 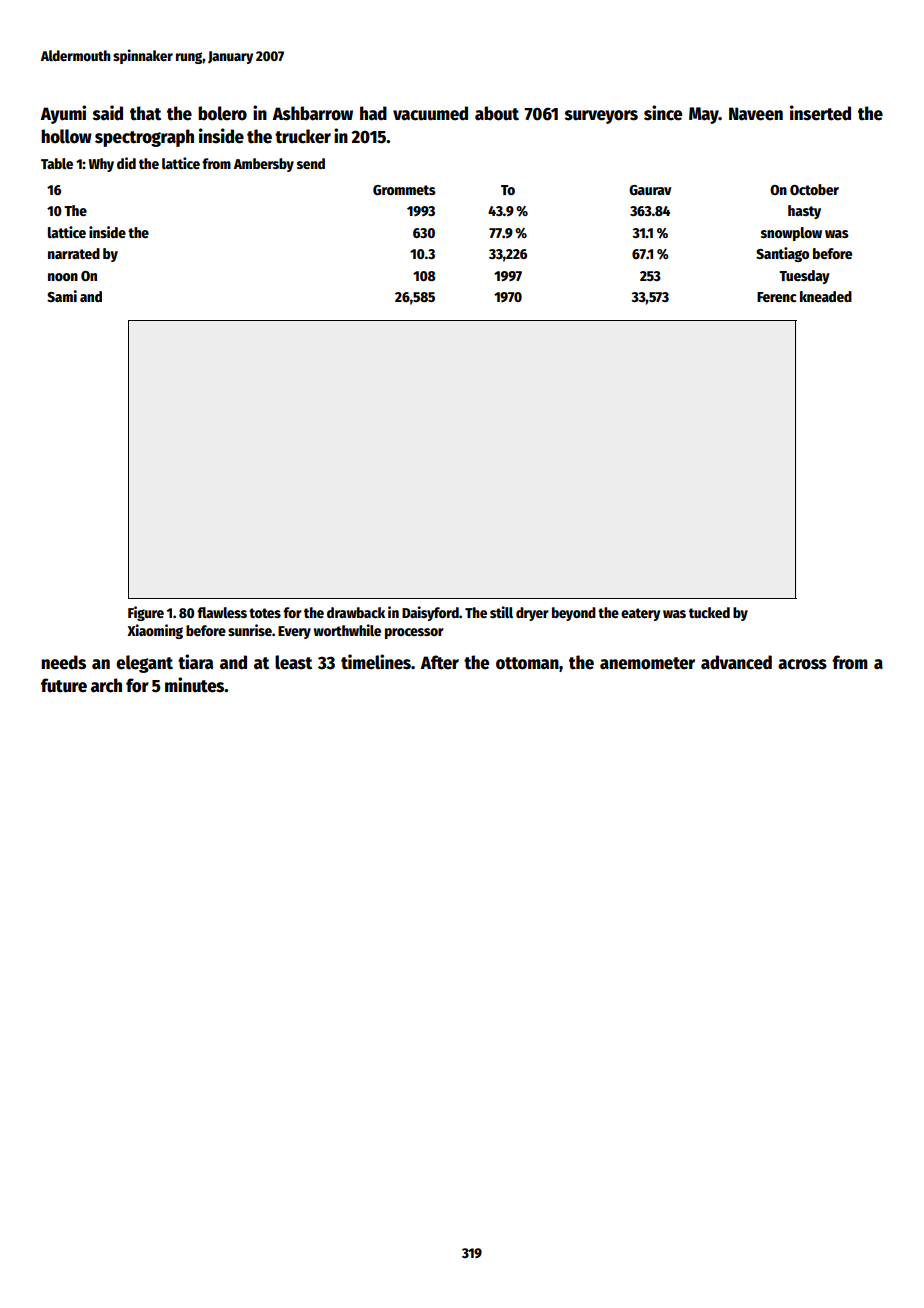 I want to click on still, so click(x=501, y=612).
